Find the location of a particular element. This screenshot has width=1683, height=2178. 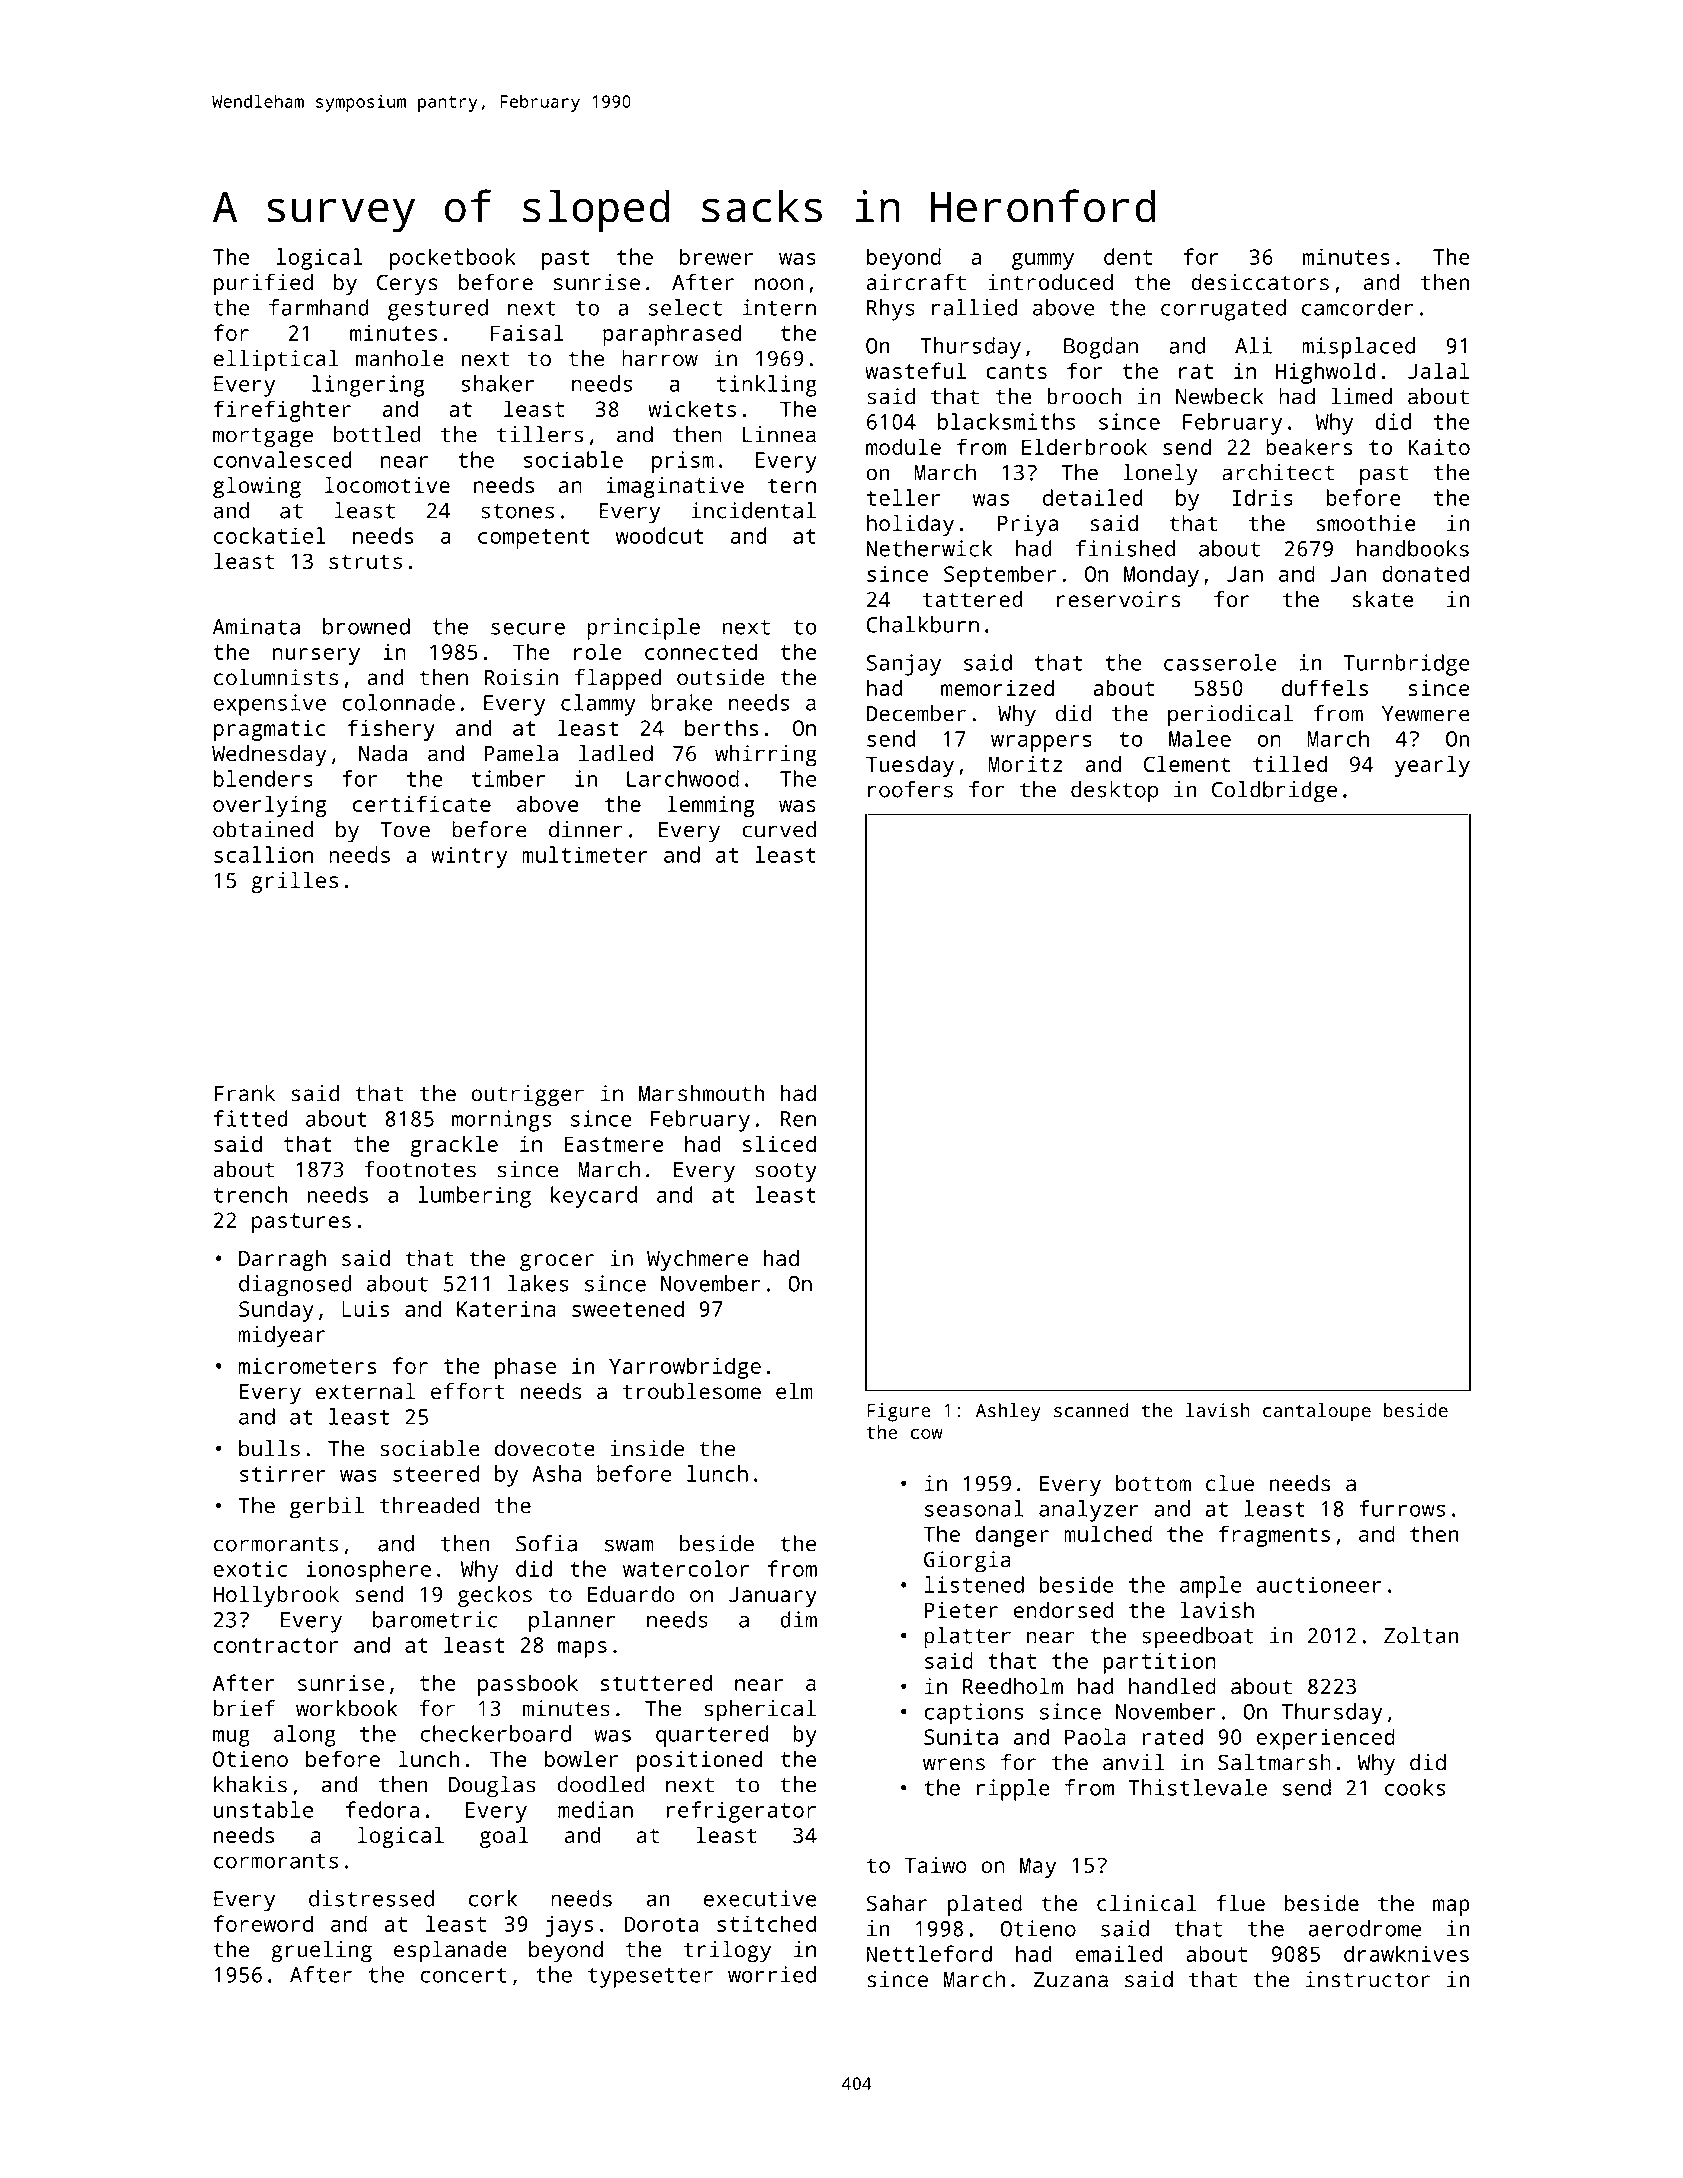

berths is located at coordinates (721, 727).
